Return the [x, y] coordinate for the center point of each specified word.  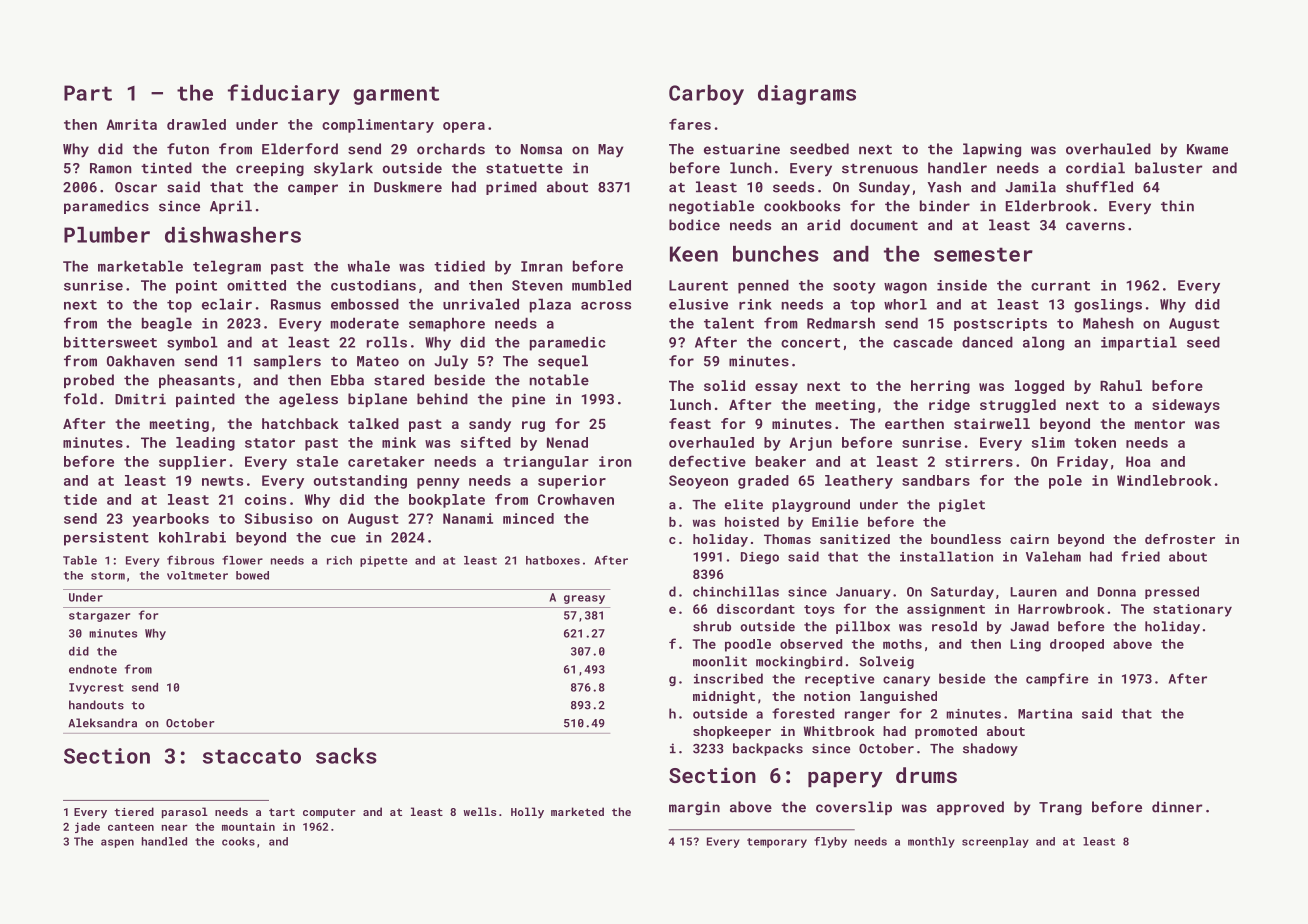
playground [811, 505]
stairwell [992, 423]
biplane [377, 400]
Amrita [131, 124]
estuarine [742, 149]
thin [1177, 206]
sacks [346, 756]
